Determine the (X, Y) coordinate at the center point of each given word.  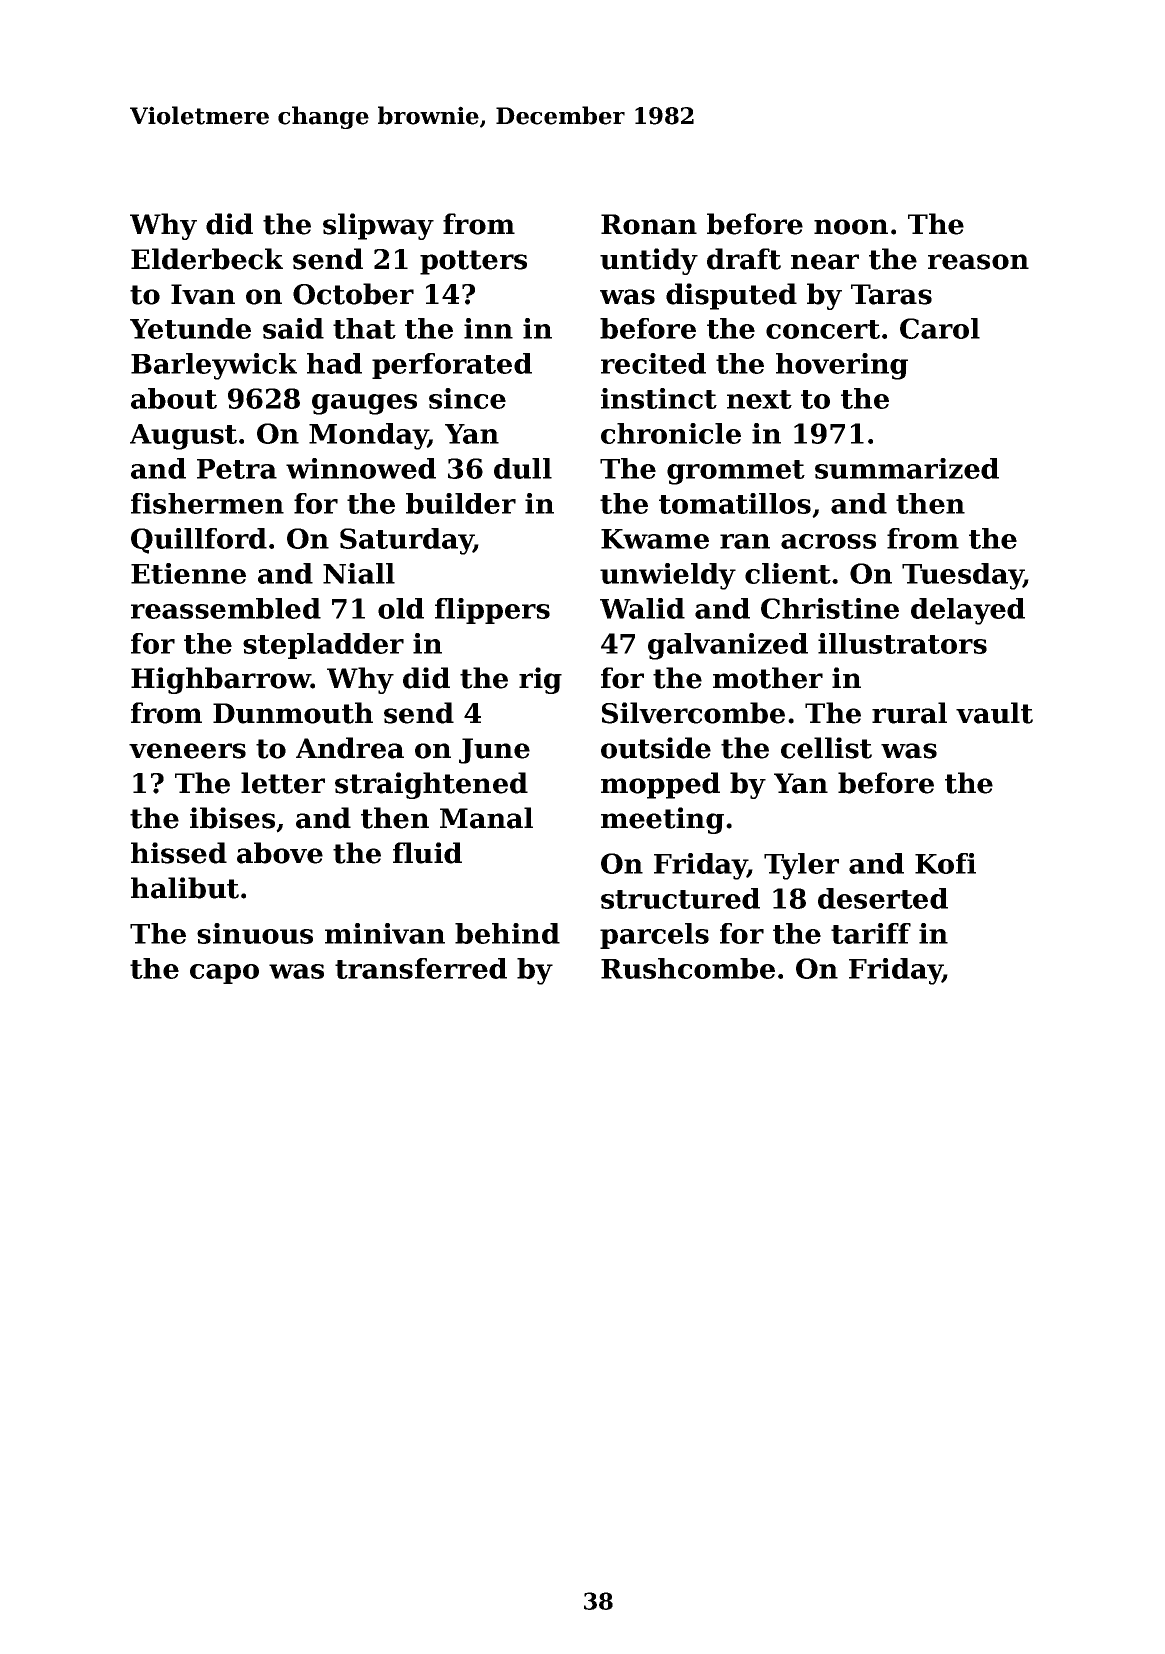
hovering (842, 366)
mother (768, 678)
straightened (431, 785)
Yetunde (190, 328)
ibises (232, 818)
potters (473, 262)
